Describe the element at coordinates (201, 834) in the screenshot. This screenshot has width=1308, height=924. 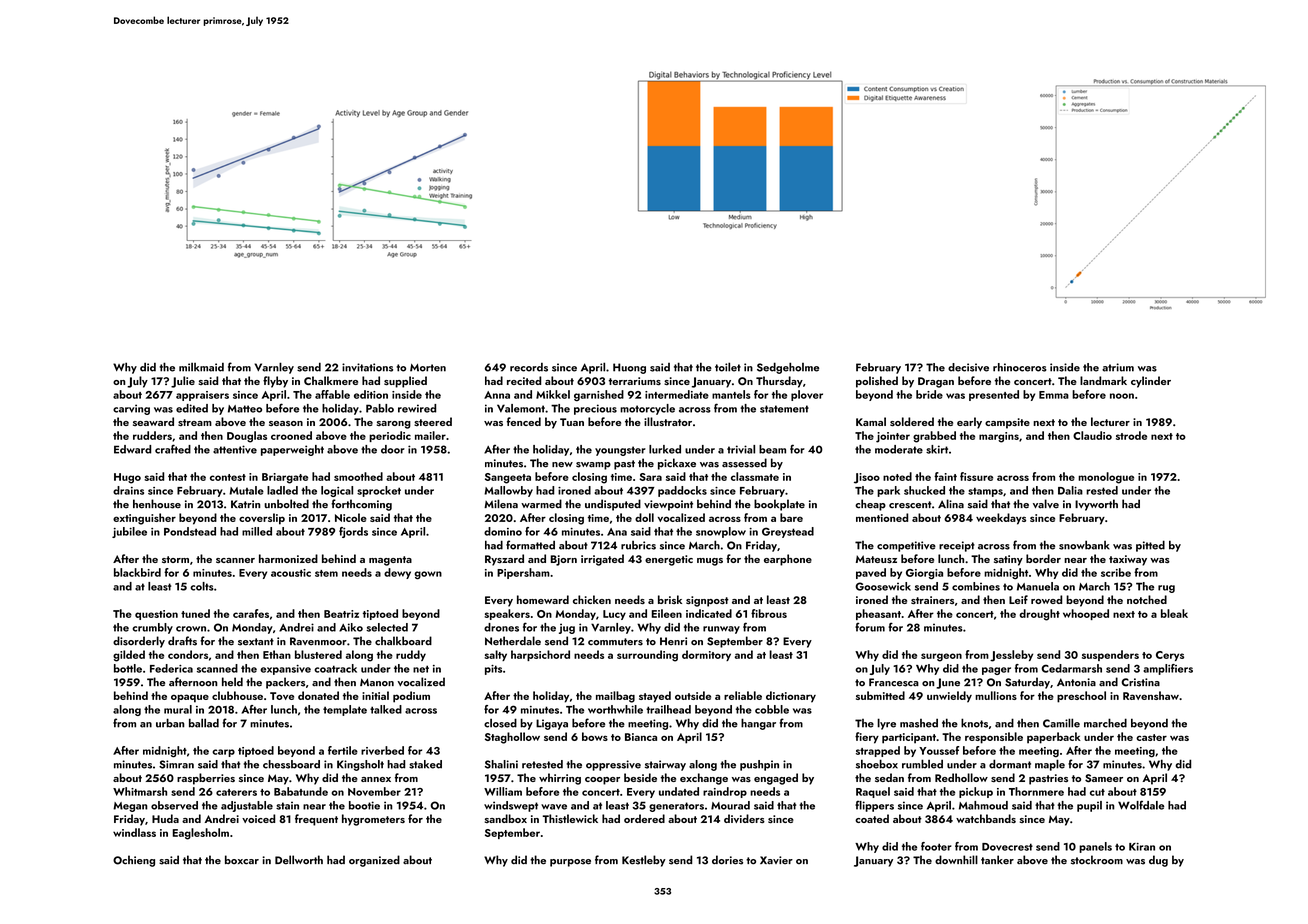
I see `Eaglesholm` at that location.
